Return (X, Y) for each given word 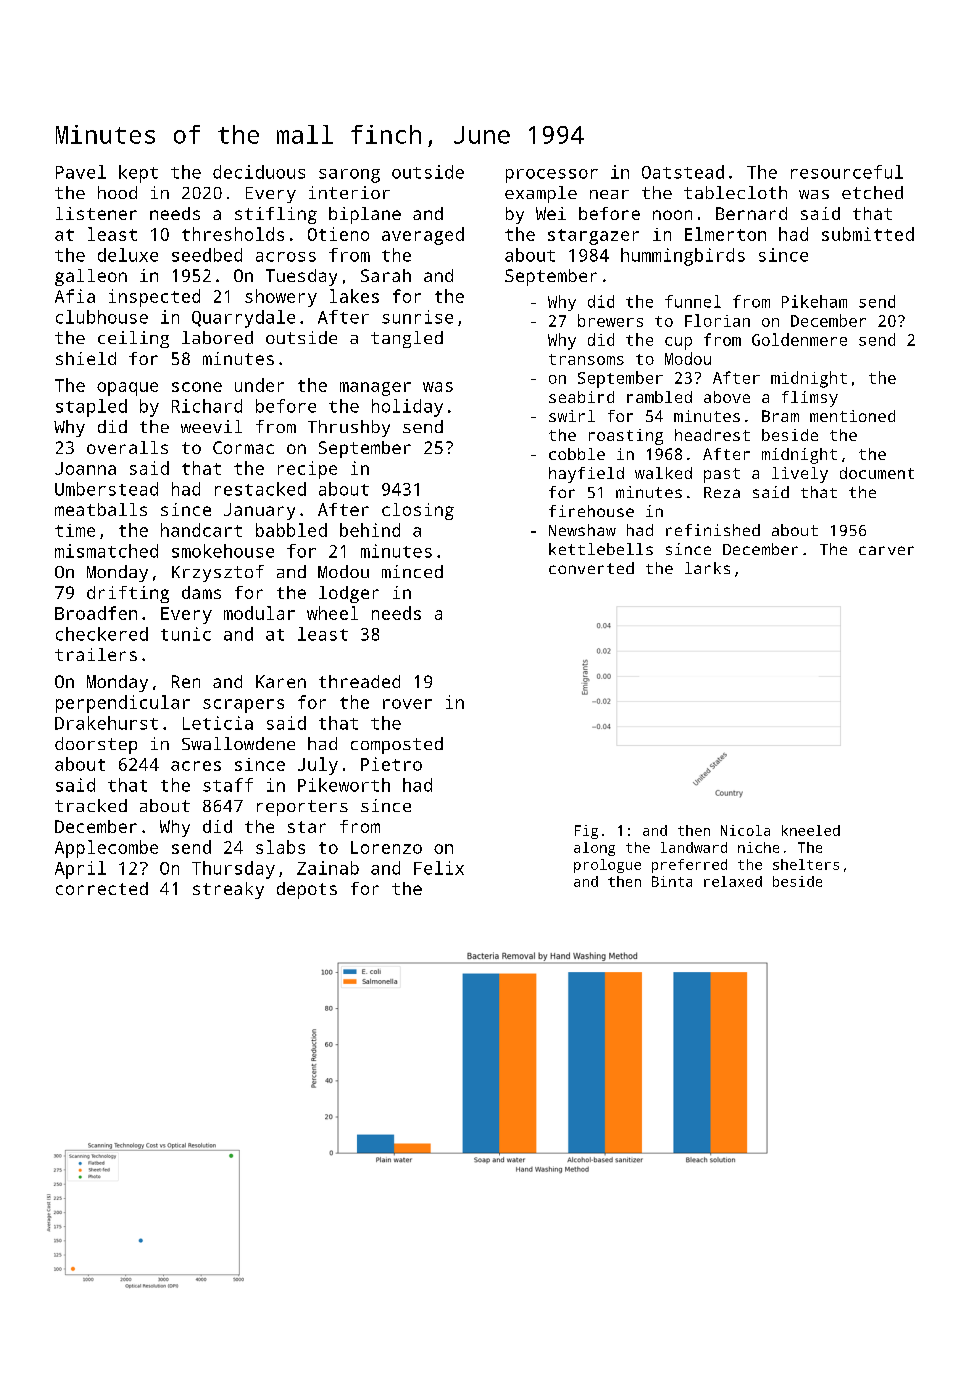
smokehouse (223, 551)
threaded (359, 681)
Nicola (745, 830)
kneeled (811, 830)
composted (397, 745)
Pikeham (814, 301)
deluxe (128, 255)
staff (228, 785)
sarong (349, 176)
